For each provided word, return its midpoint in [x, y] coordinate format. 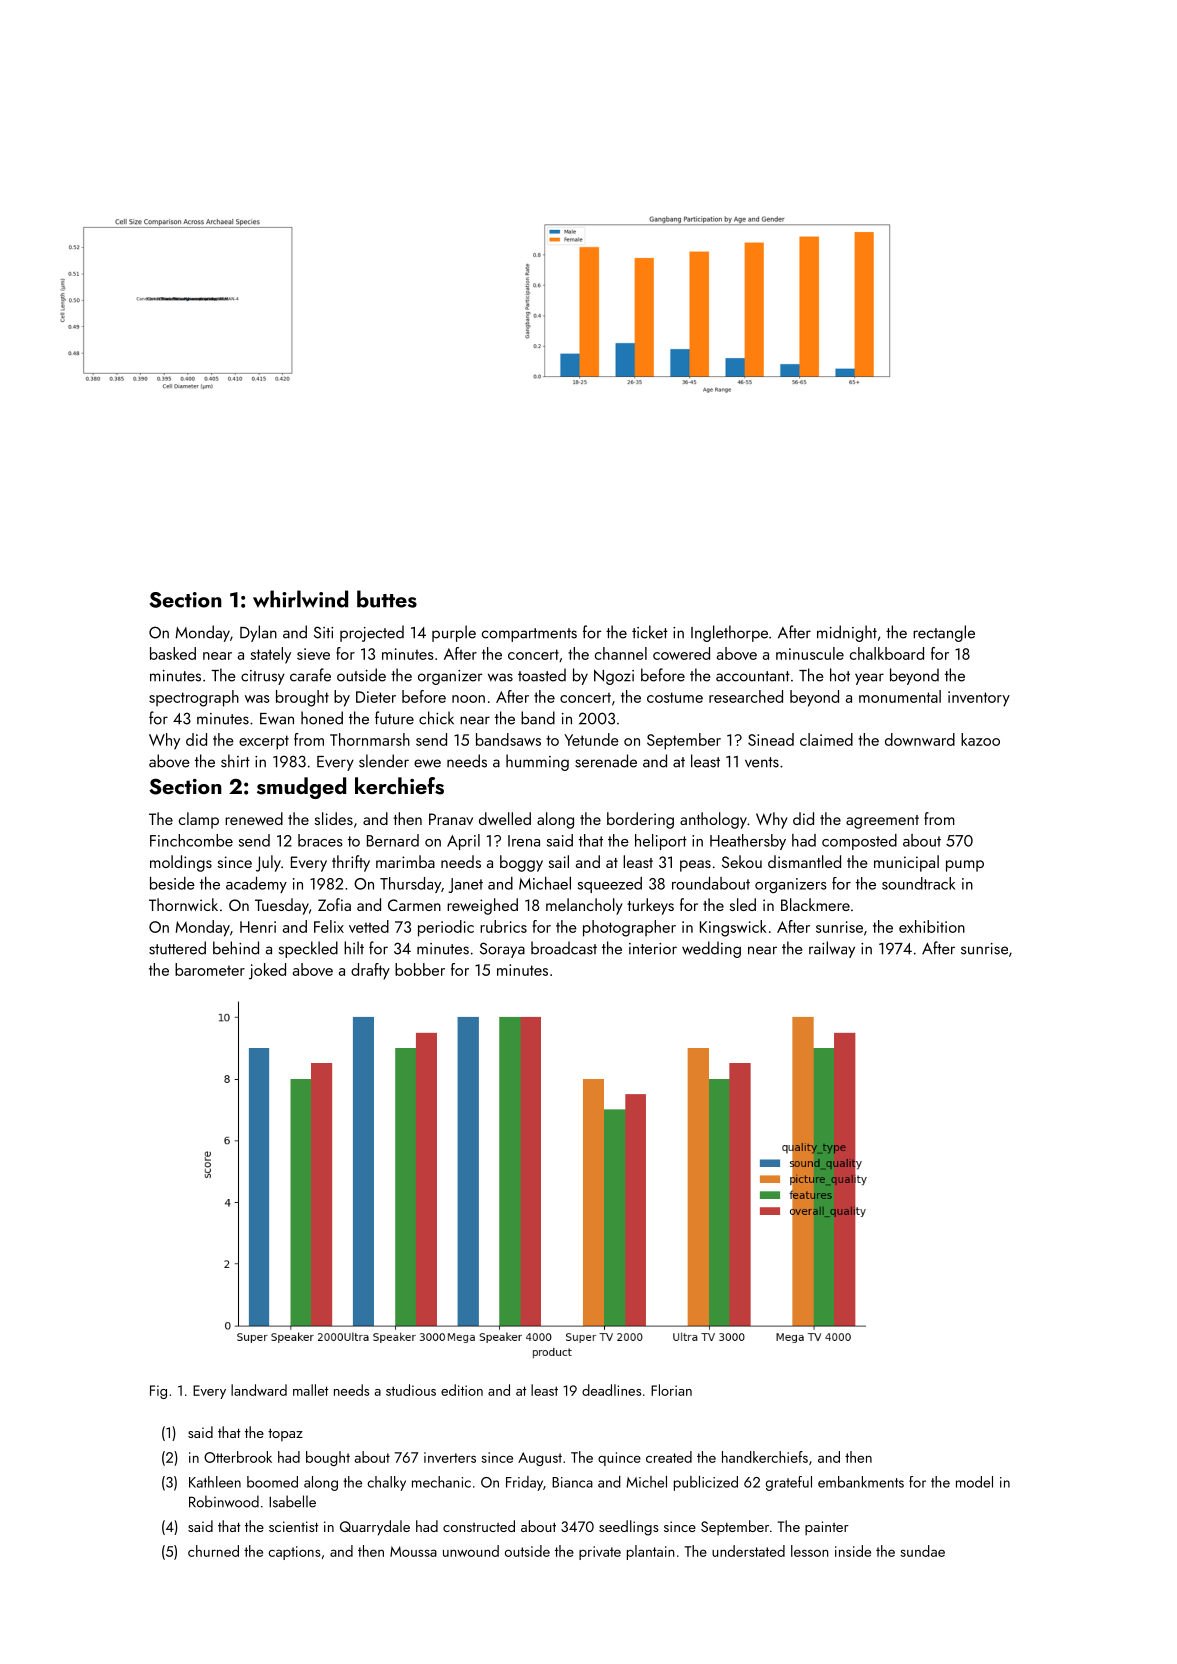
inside [853, 1551]
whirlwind [300, 599]
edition [462, 1390]
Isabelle [292, 1501]
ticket [650, 632]
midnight [847, 633]
